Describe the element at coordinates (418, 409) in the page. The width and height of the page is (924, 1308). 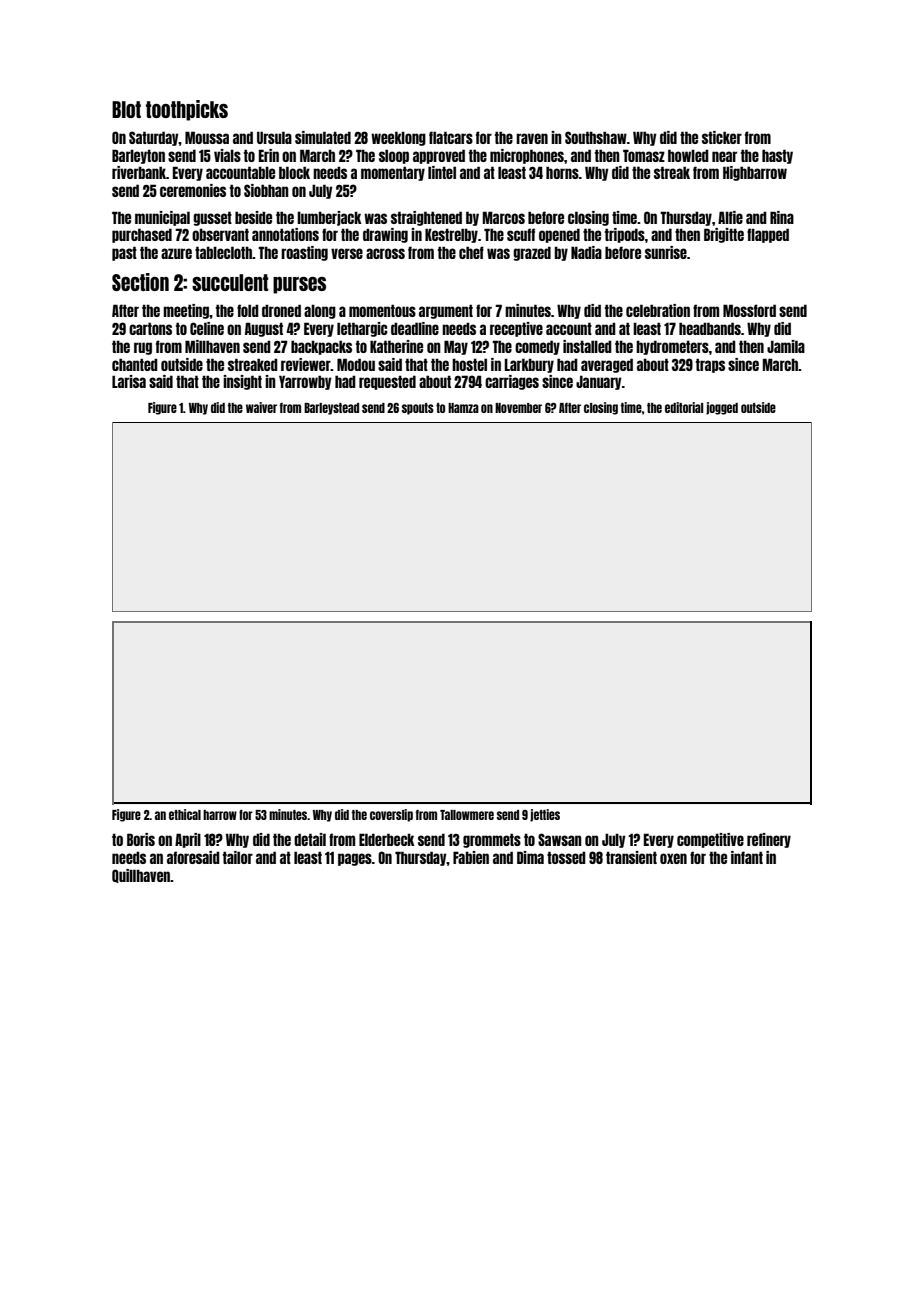
I see `spouts` at that location.
